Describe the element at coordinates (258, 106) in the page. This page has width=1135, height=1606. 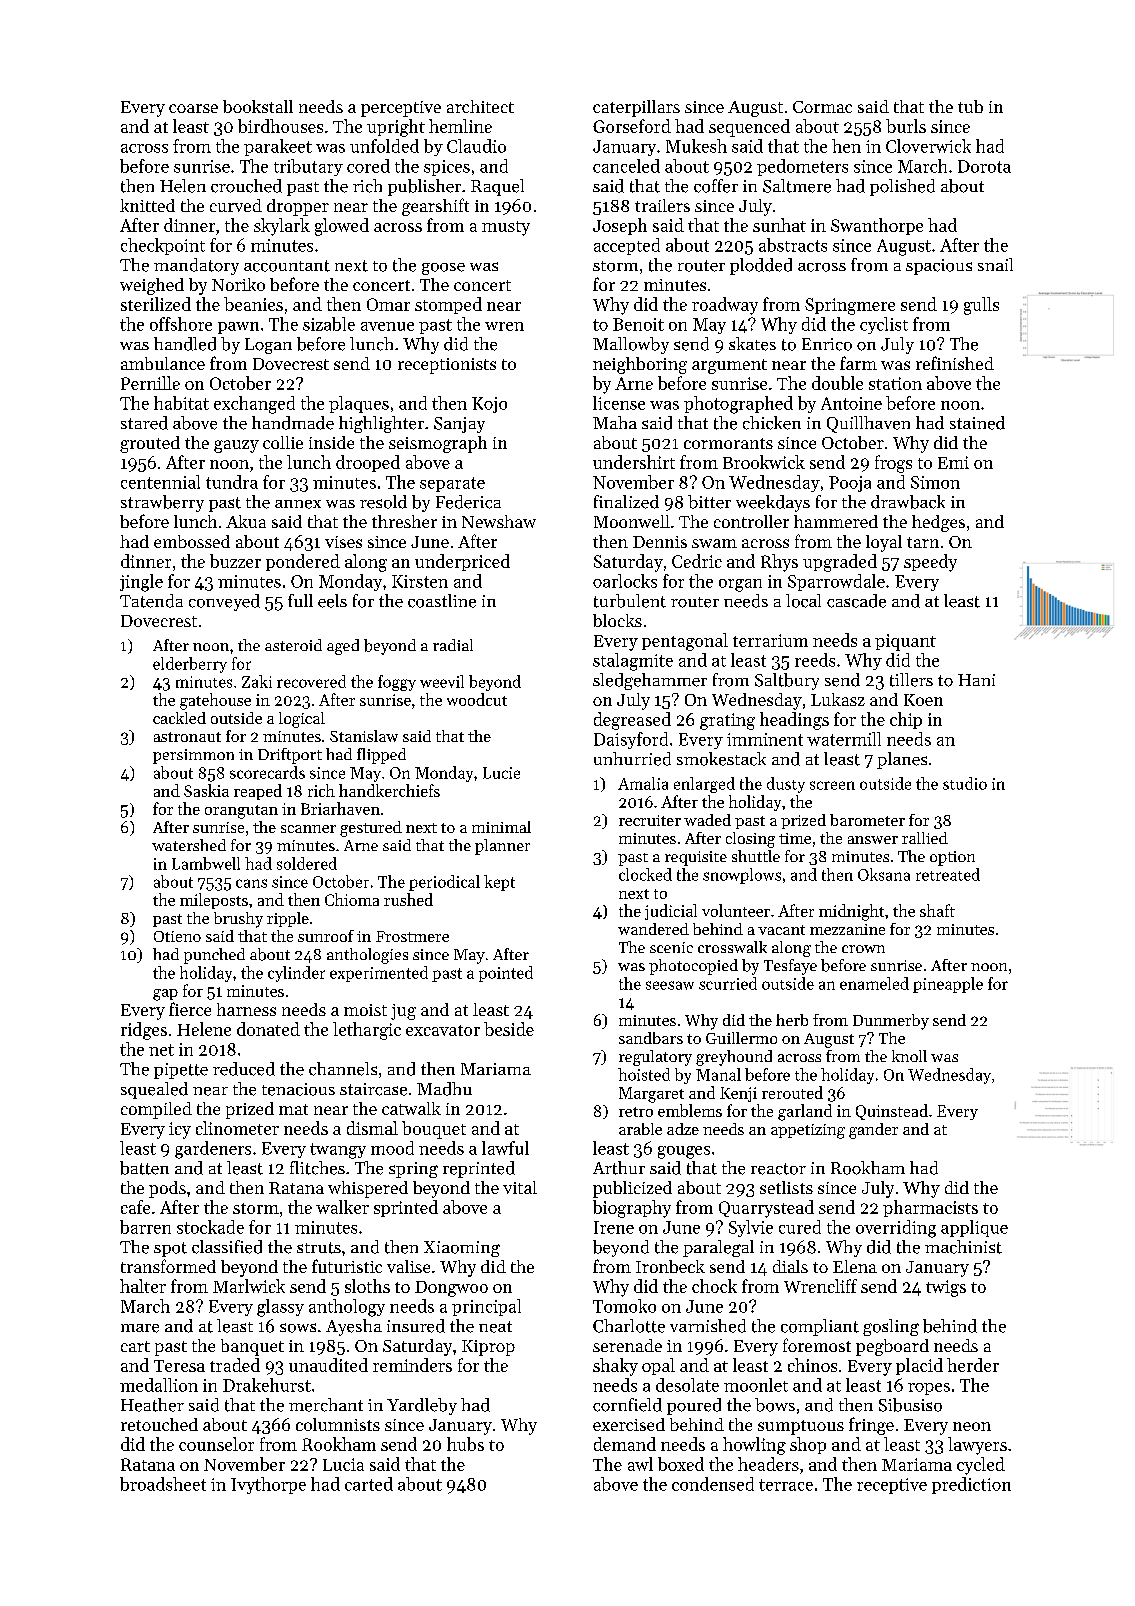
I see `bookstall` at that location.
